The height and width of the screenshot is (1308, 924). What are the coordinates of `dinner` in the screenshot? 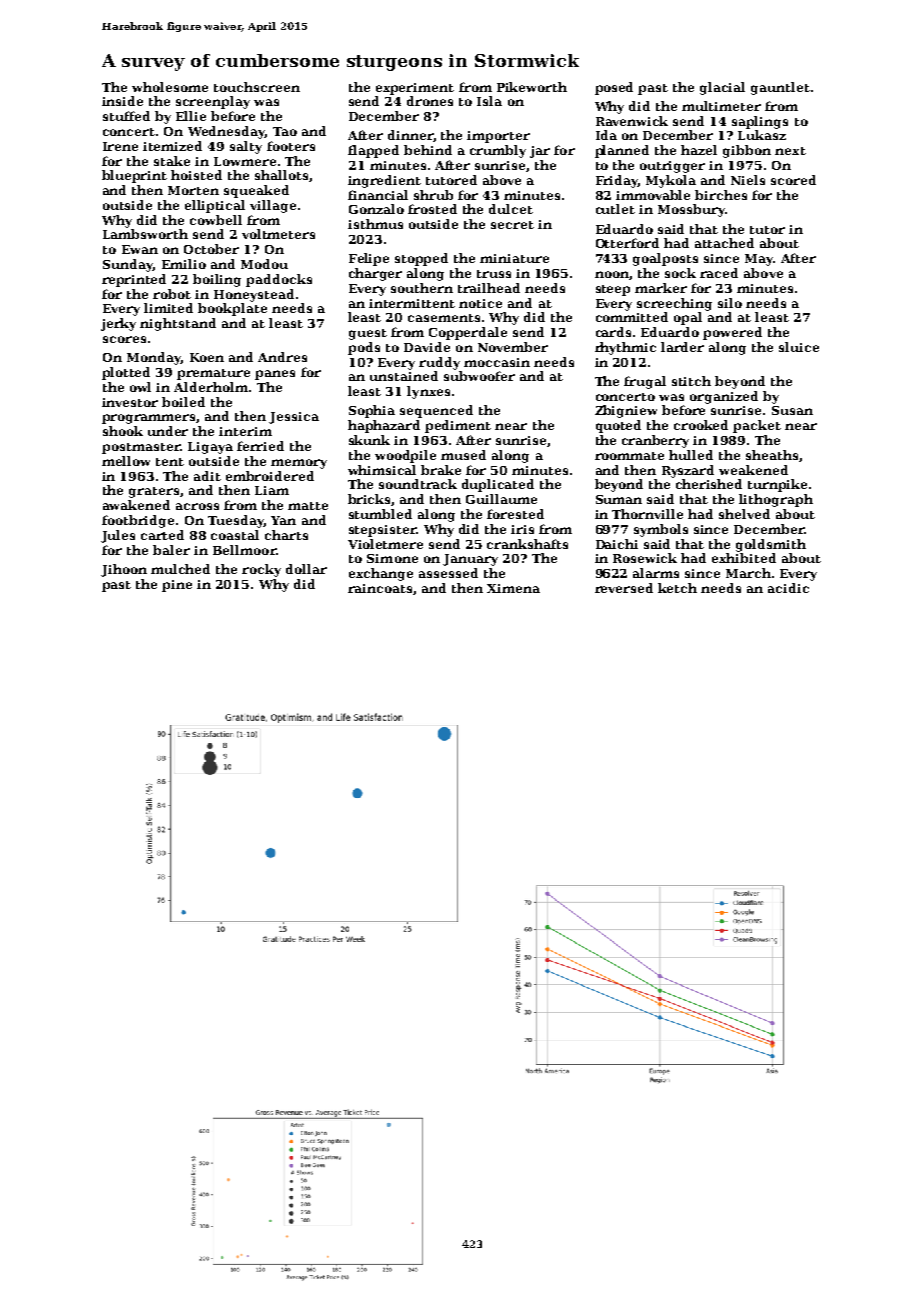 It's located at (410, 135).
